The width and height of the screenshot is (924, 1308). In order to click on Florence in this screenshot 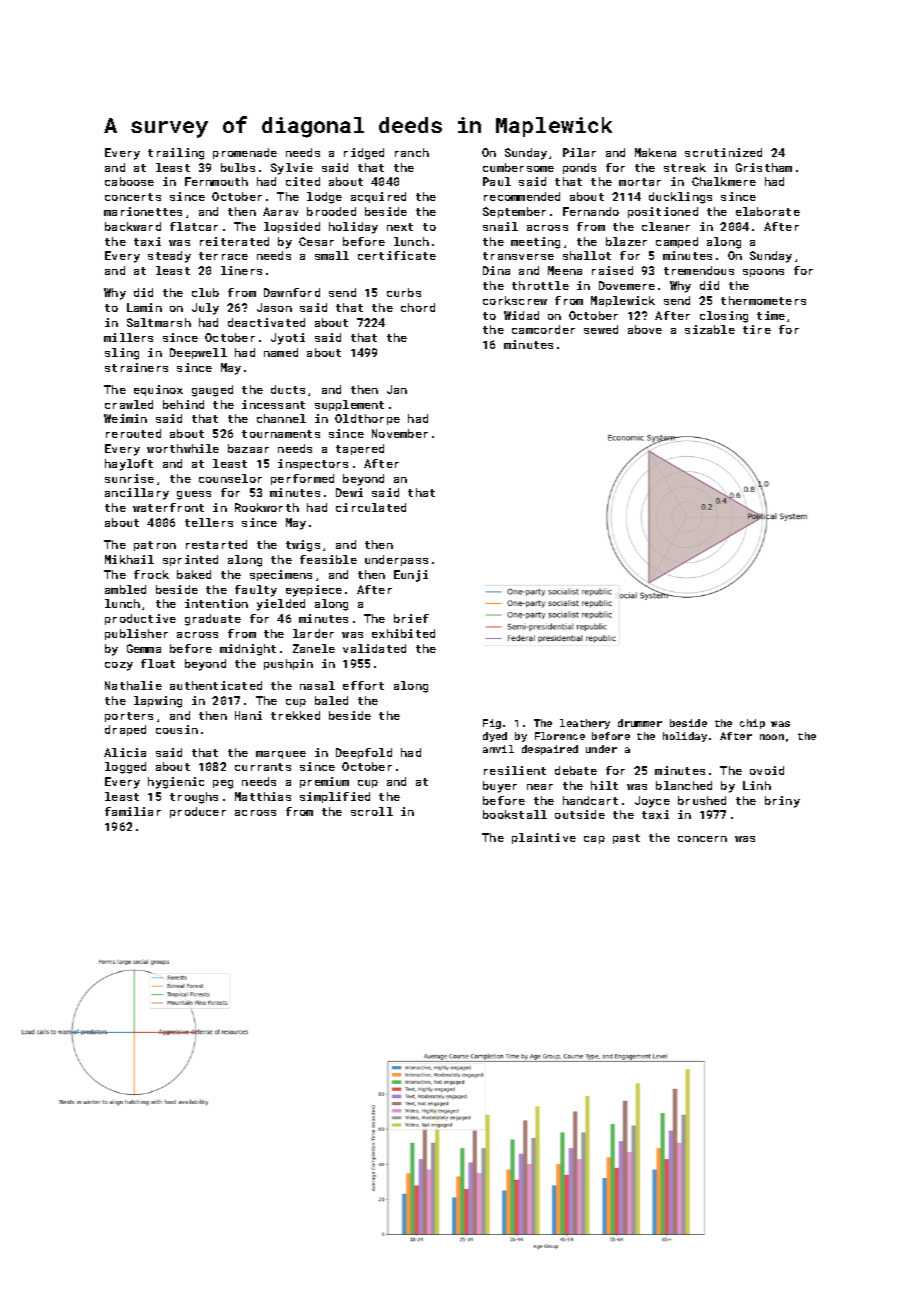, I will do `click(560, 736)`.
